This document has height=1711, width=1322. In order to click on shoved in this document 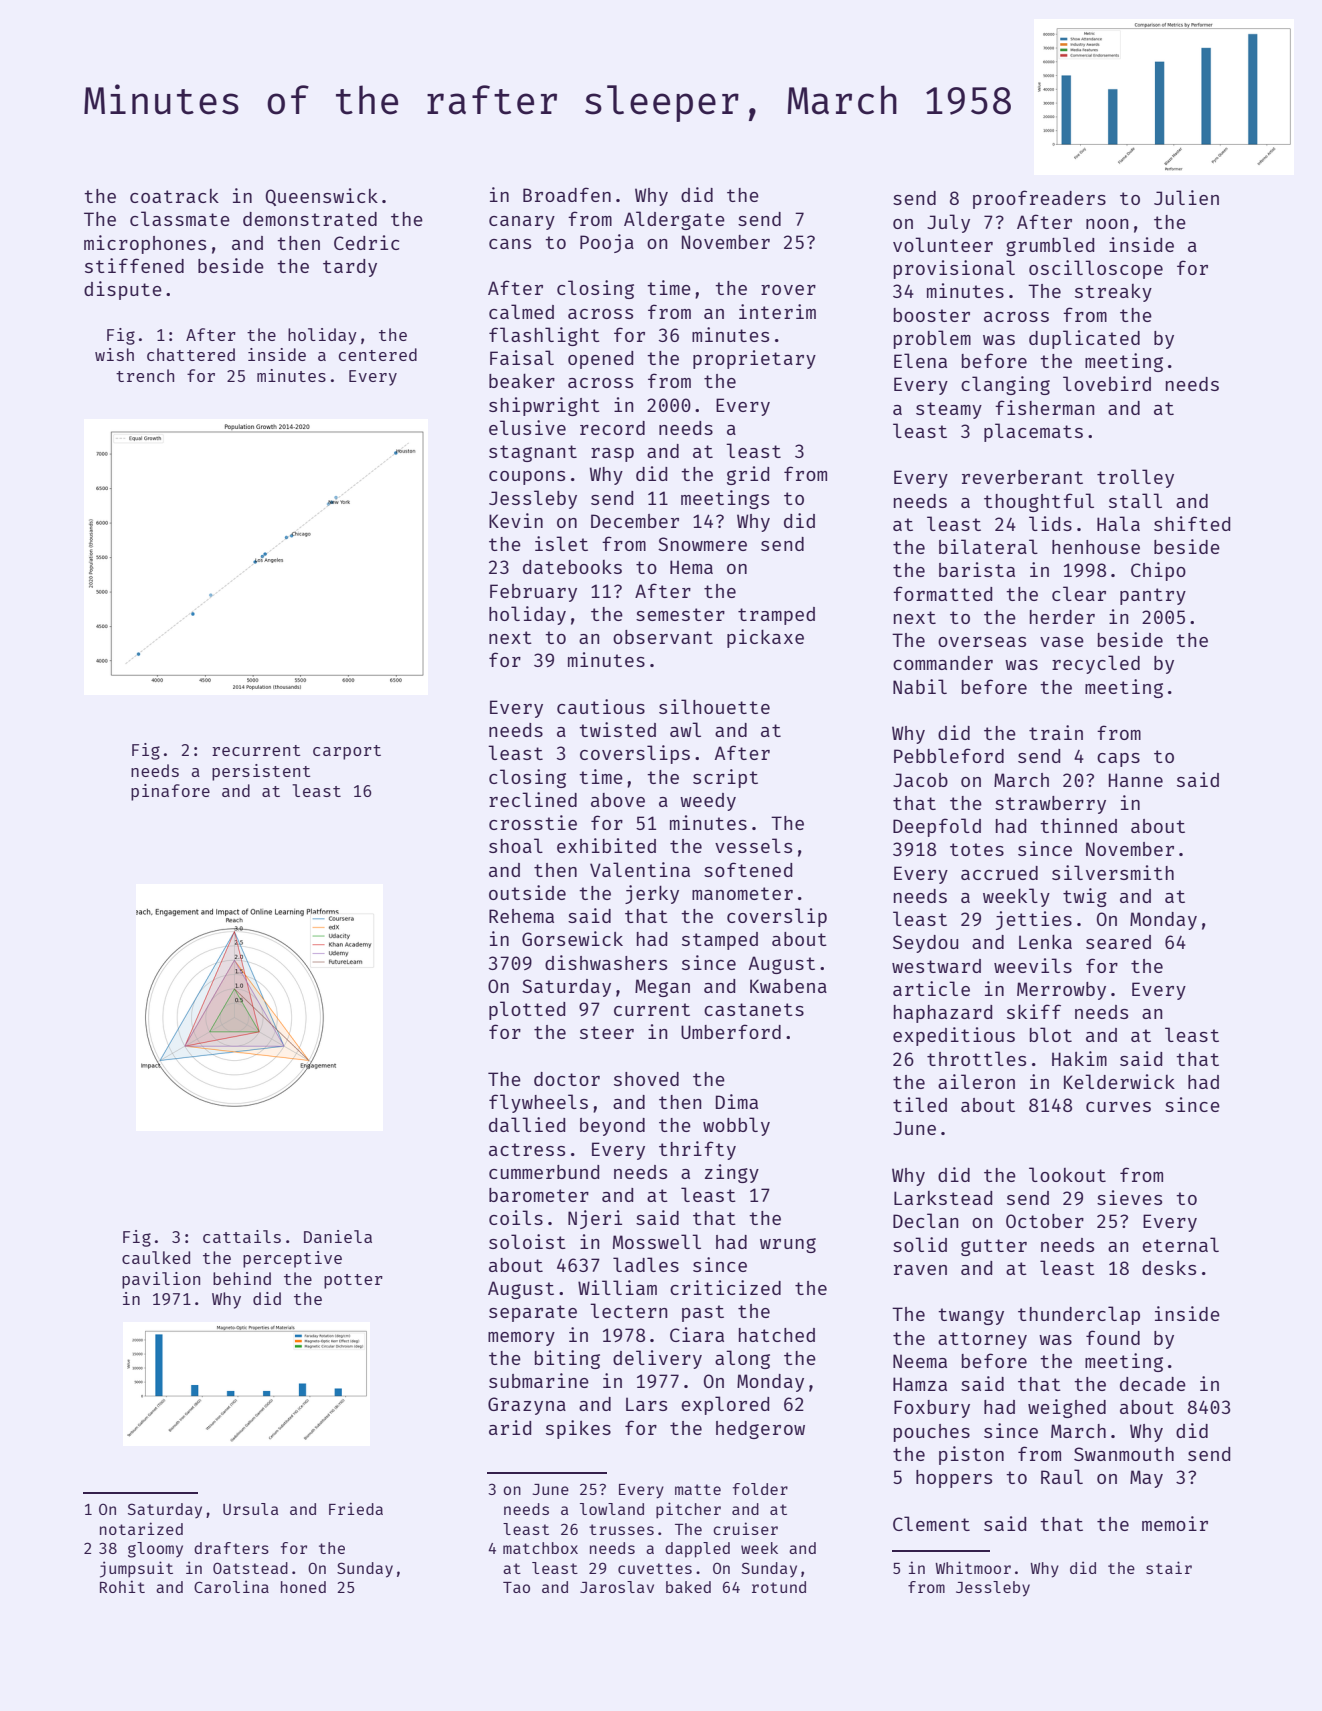, I will do `click(646, 1079)`.
